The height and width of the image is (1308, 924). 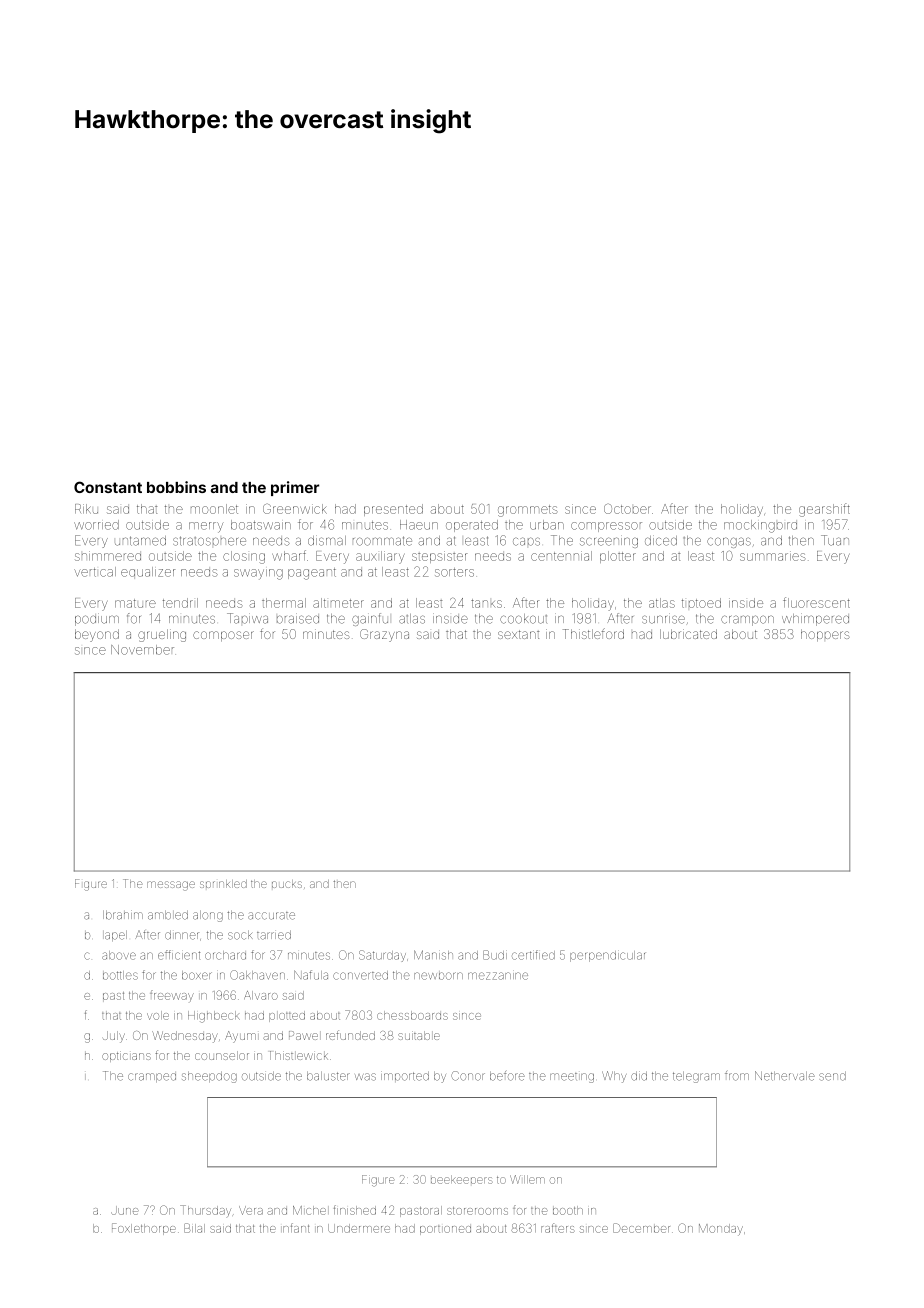 I want to click on perpendicular, so click(x=607, y=956).
